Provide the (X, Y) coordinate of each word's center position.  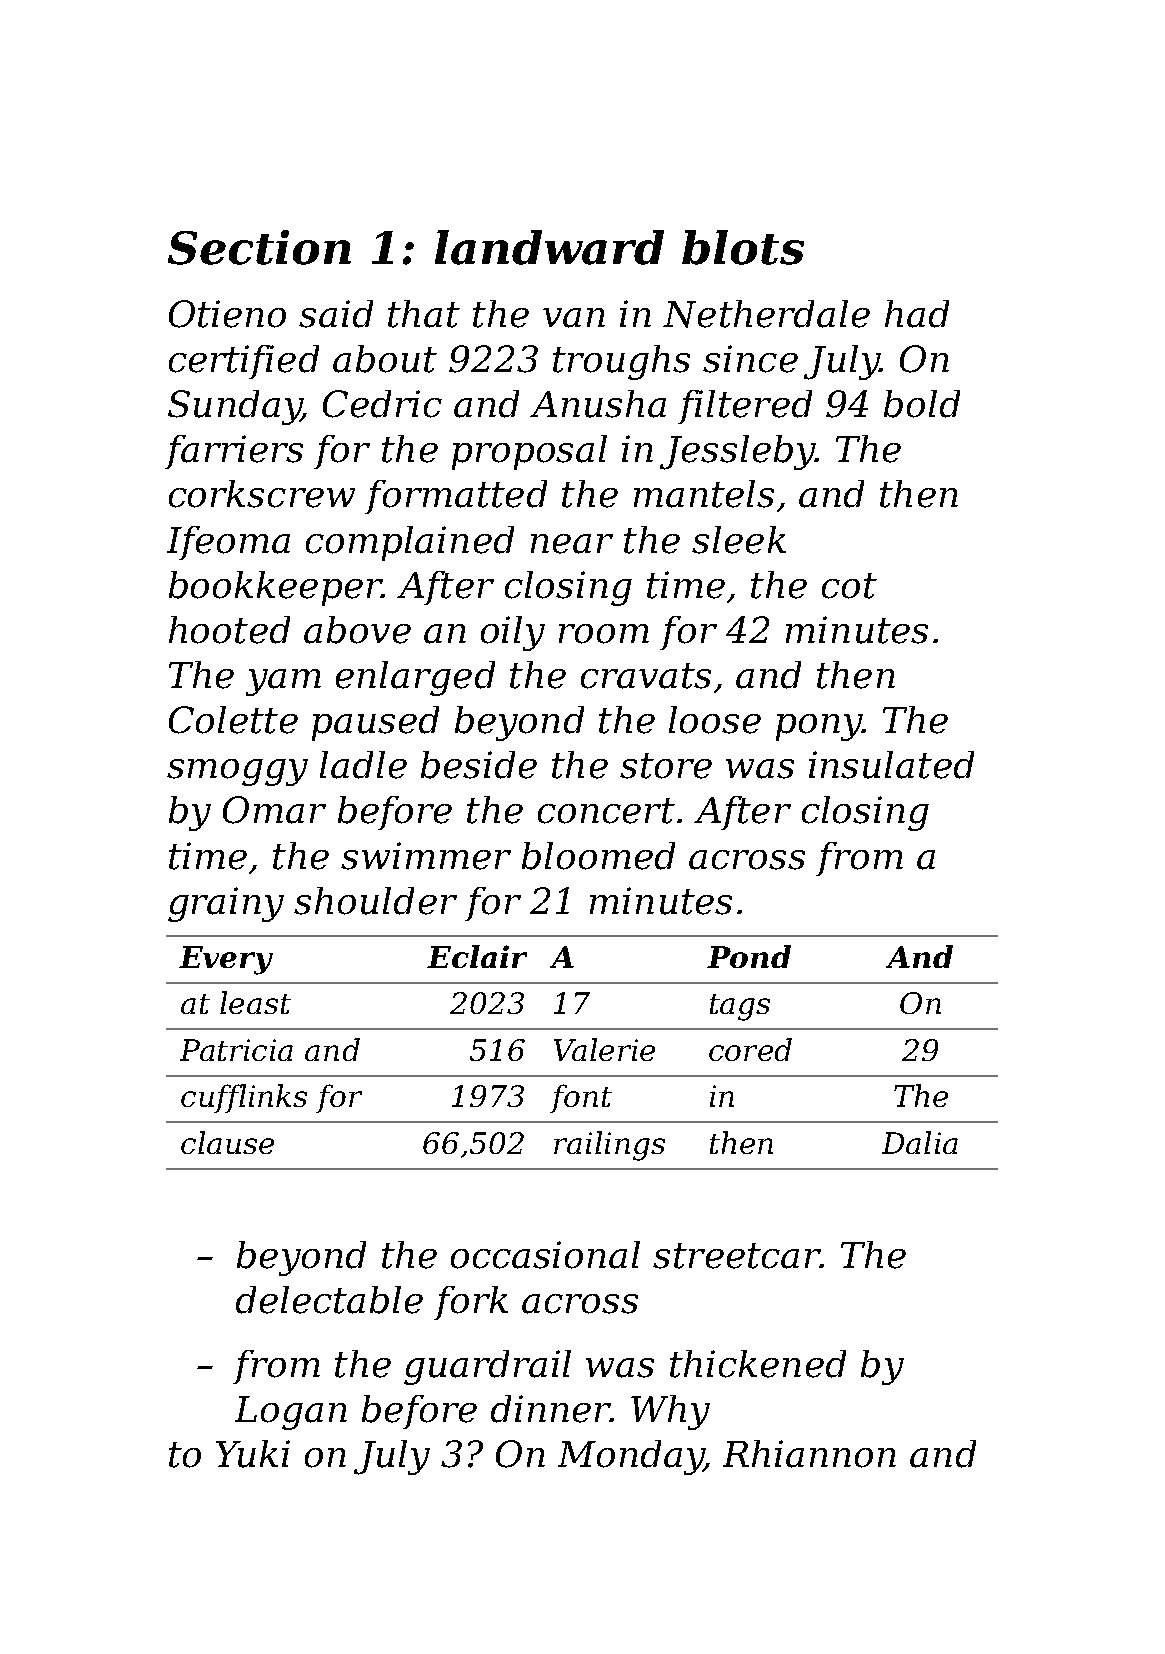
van (574, 318)
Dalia (920, 1142)
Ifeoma (228, 543)
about (385, 359)
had (917, 314)
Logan (291, 1413)
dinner (550, 1409)
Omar (274, 810)
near (572, 544)
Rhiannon (809, 1454)
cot (849, 586)
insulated (891, 765)
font (581, 1098)
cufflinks (244, 1098)
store (666, 766)
